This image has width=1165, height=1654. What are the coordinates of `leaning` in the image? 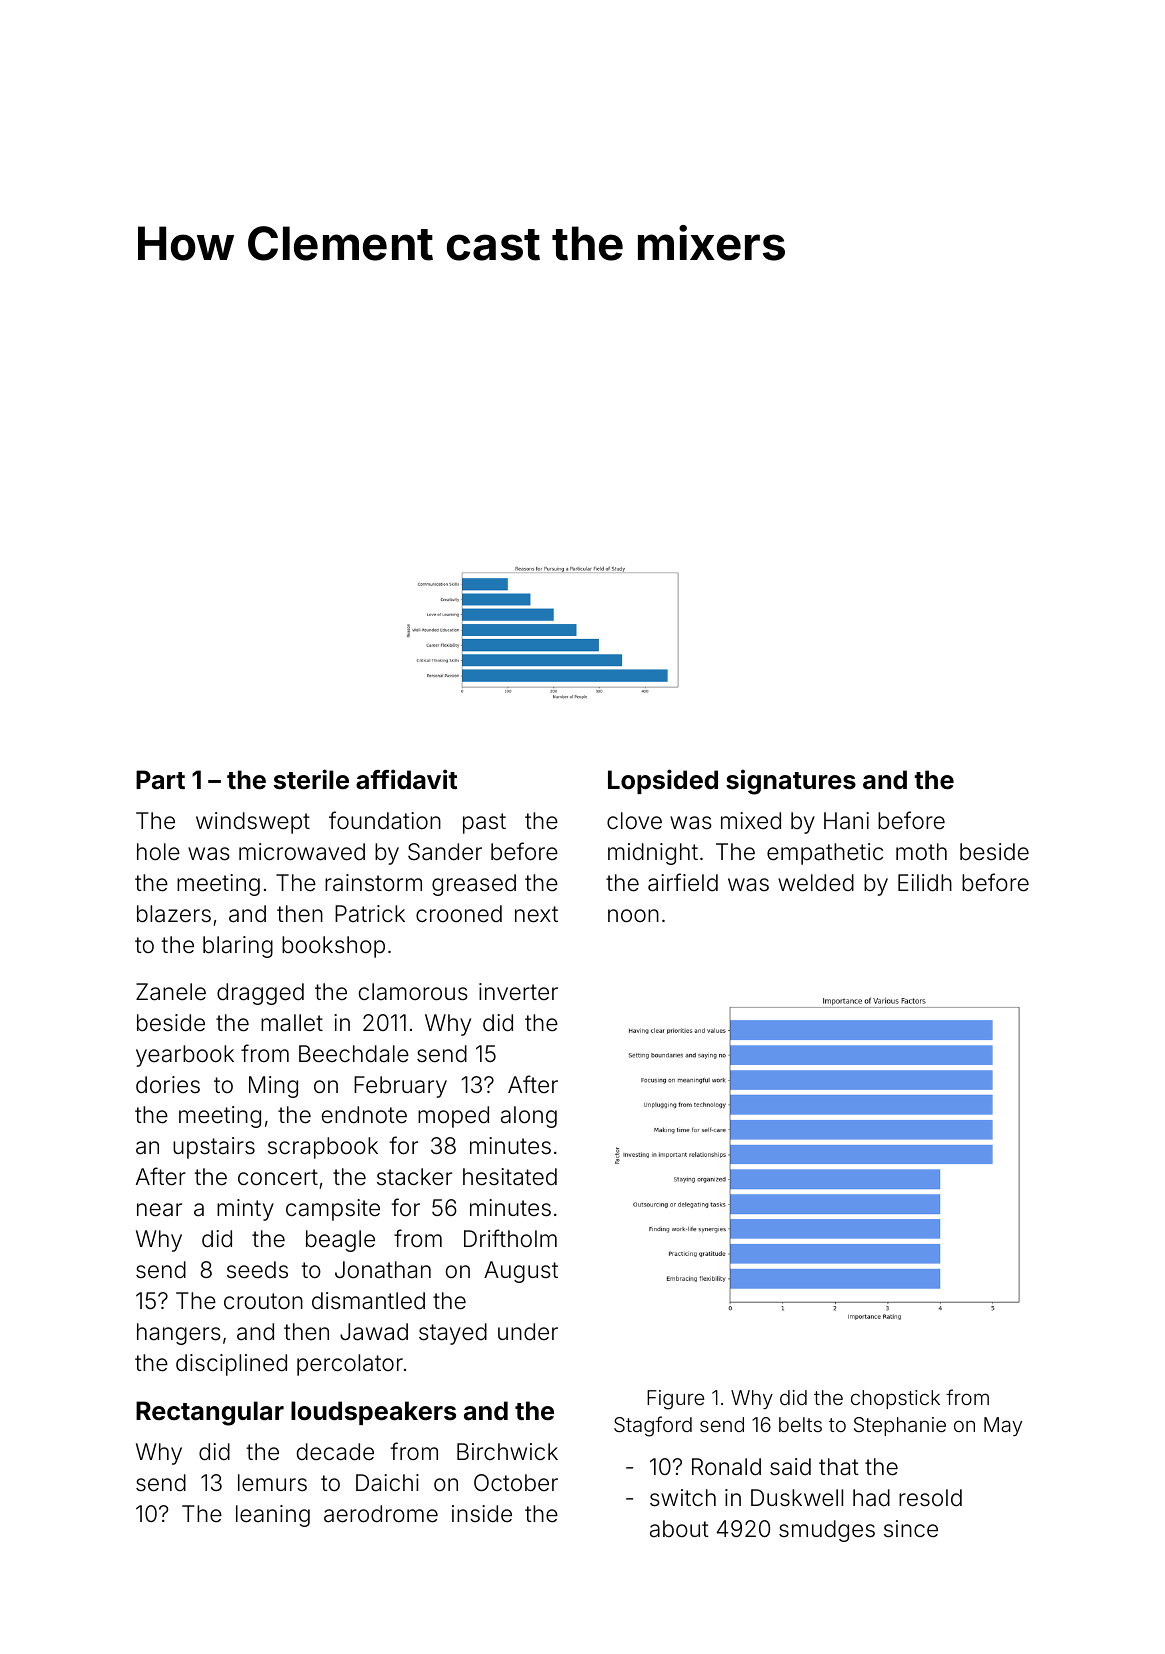 It's located at (273, 1516).
